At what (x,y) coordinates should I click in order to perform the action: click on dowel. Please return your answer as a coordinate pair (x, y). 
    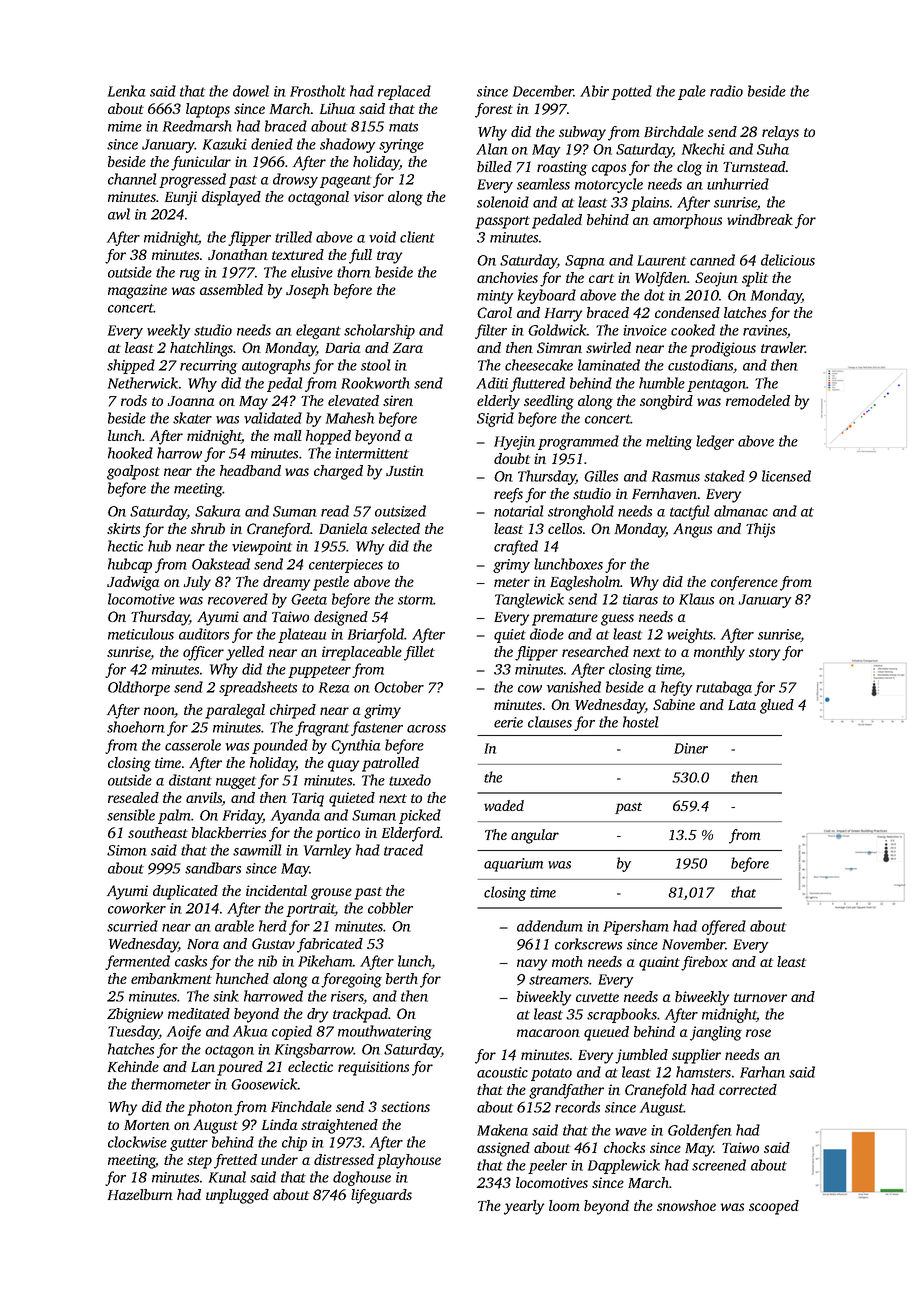
    Looking at the image, I should click on (251, 91).
